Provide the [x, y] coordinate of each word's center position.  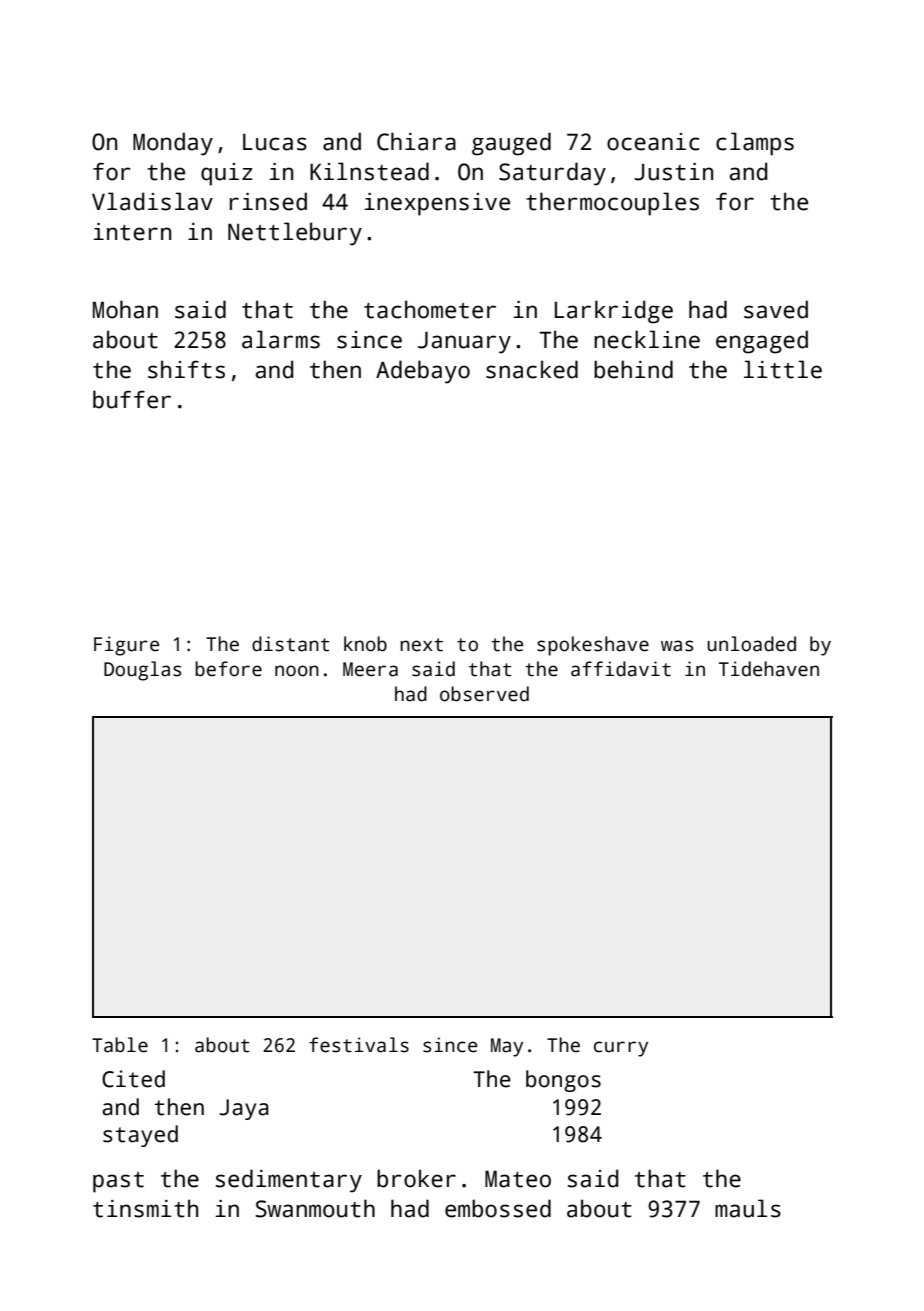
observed [484, 694]
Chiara [416, 141]
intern [132, 232]
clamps [755, 144]
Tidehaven [769, 669]
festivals [359, 1045]
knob [365, 644]
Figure [126, 646]
